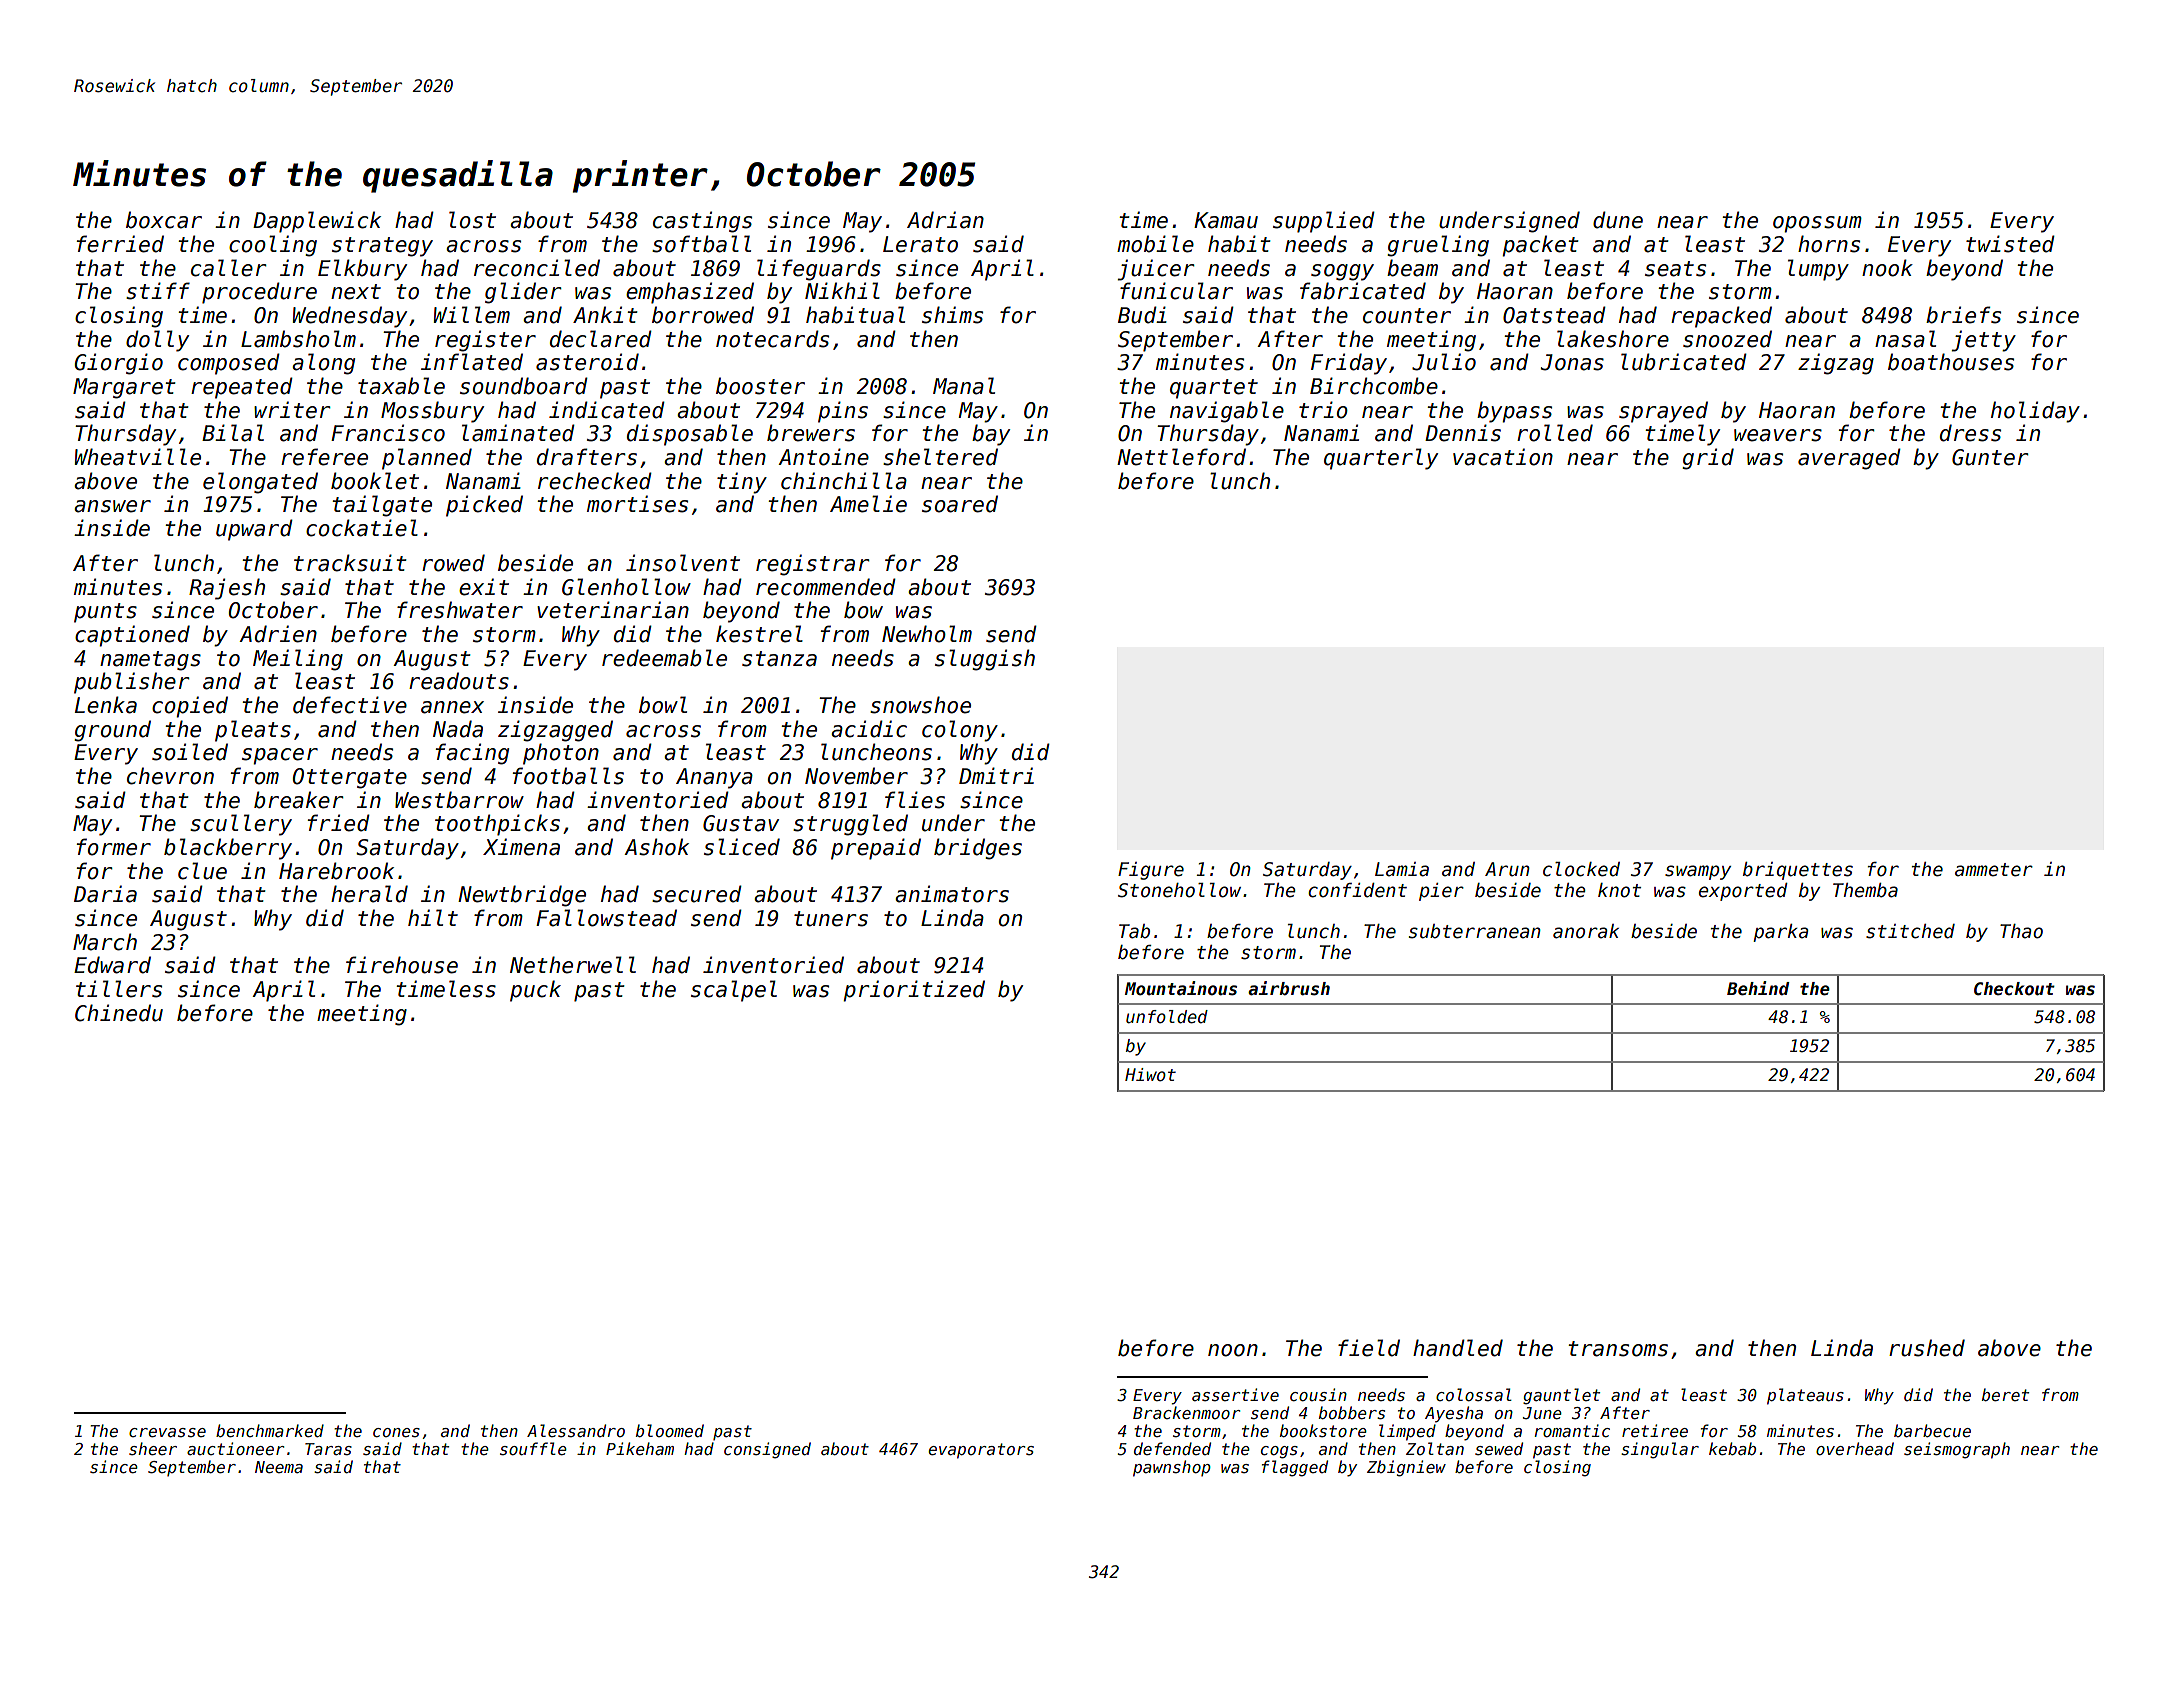 This image has height=1683, width=2178. What do you see at coordinates (279, 1467) in the image?
I see `Neema` at bounding box center [279, 1467].
